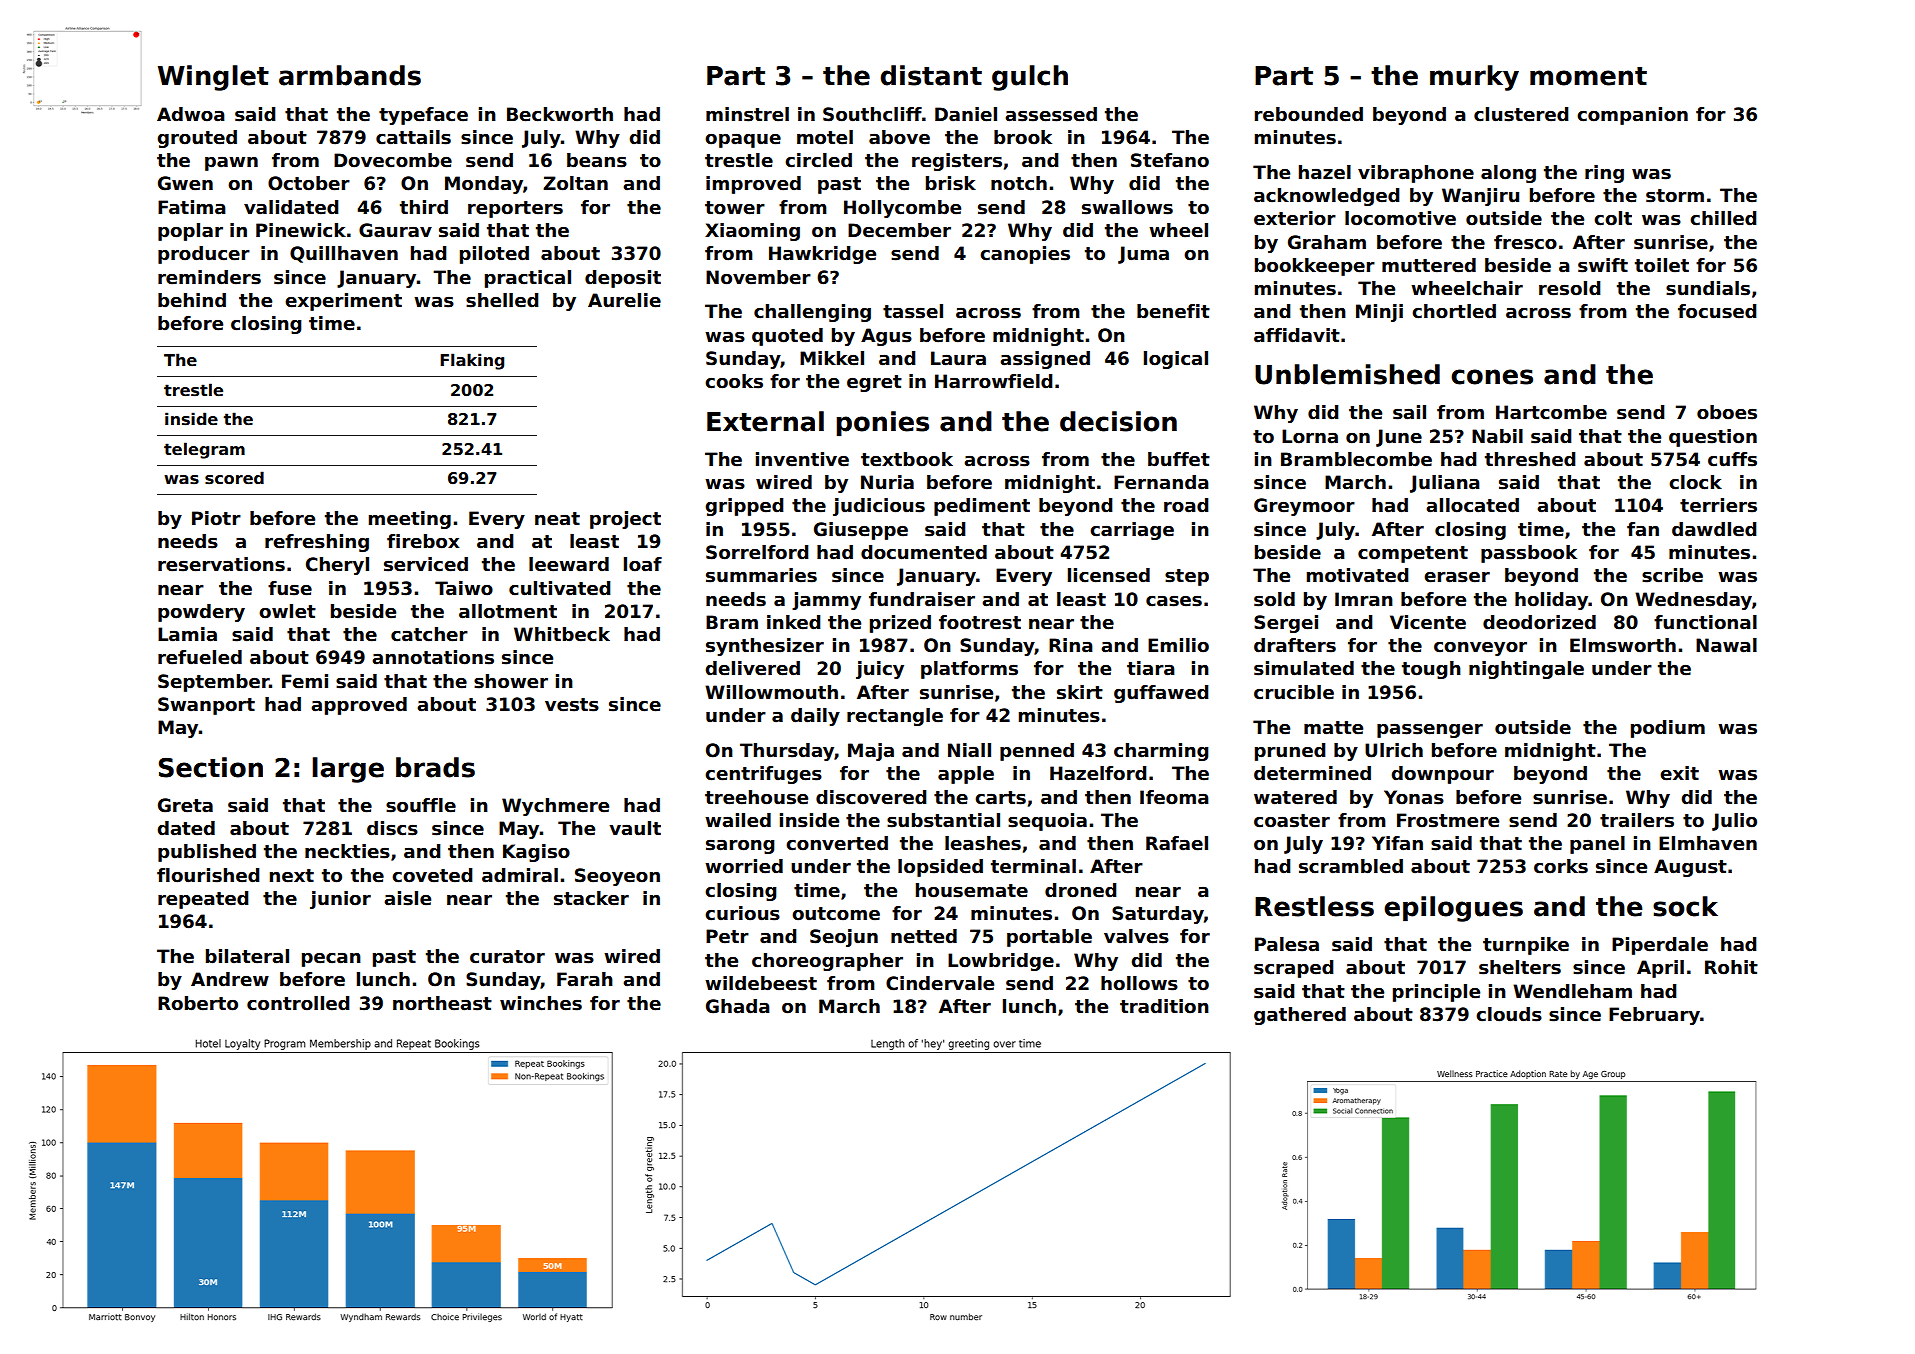 The width and height of the screenshot is (1915, 1354). I want to click on canopies, so click(1025, 255).
